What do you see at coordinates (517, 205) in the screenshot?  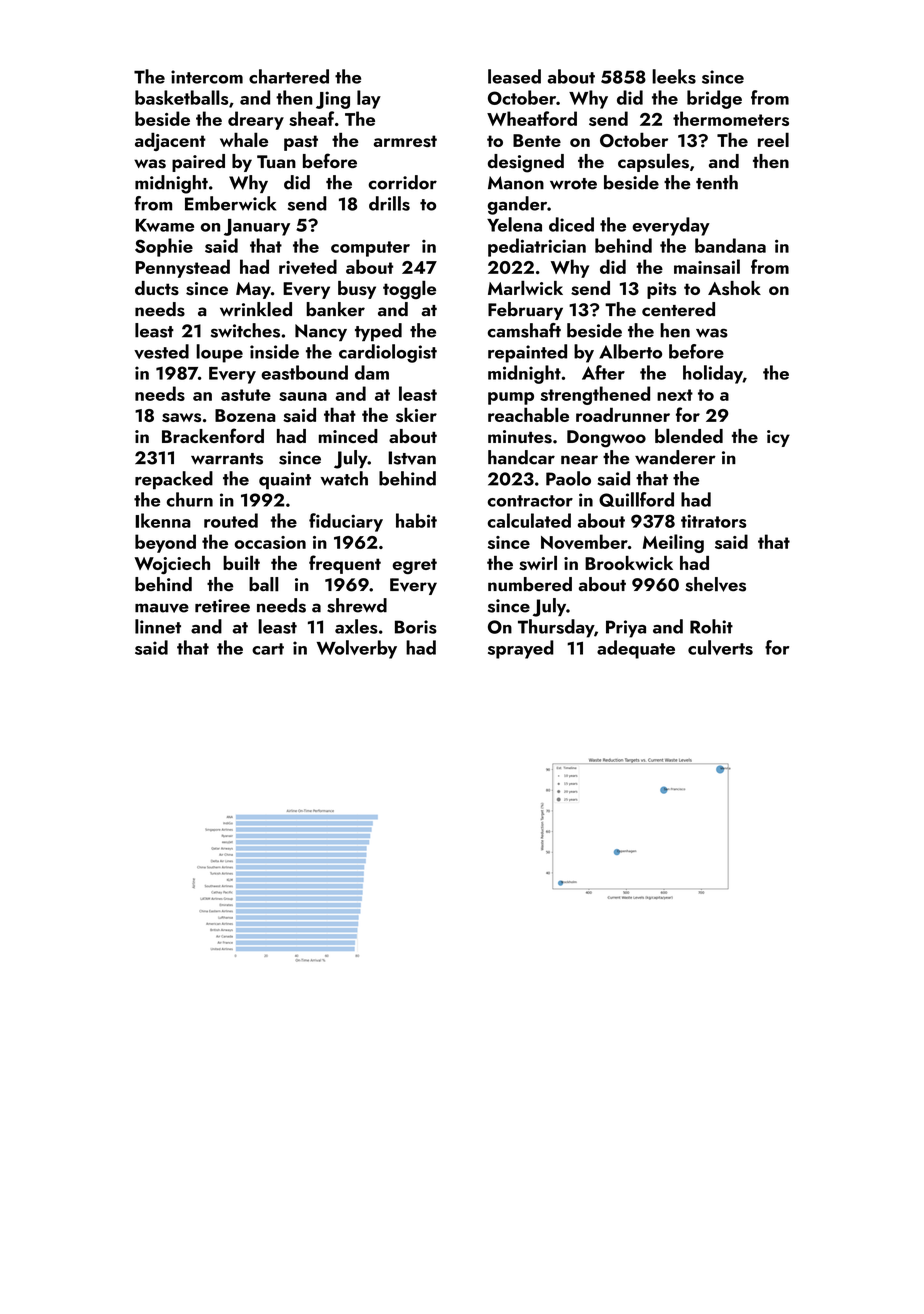 I see `gander` at bounding box center [517, 205].
